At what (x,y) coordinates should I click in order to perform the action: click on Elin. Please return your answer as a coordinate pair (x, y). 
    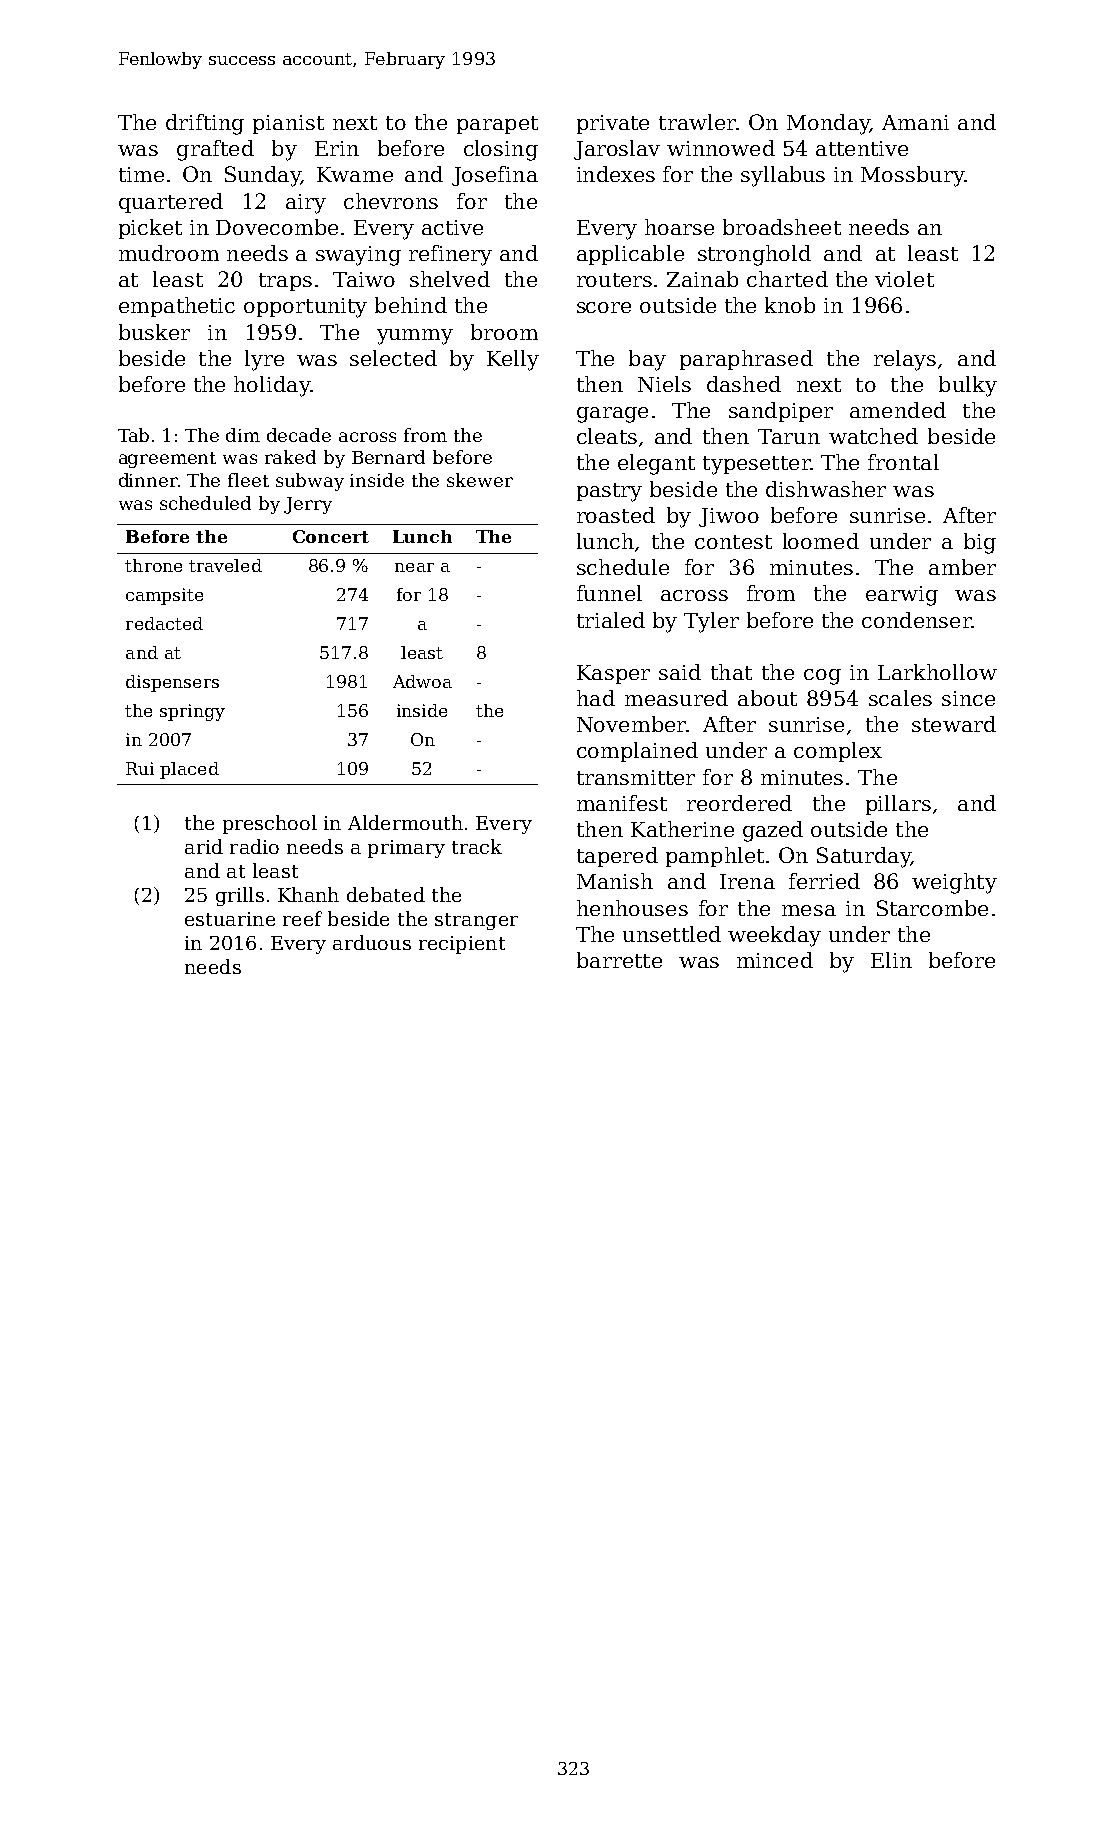
    Looking at the image, I should click on (891, 960).
